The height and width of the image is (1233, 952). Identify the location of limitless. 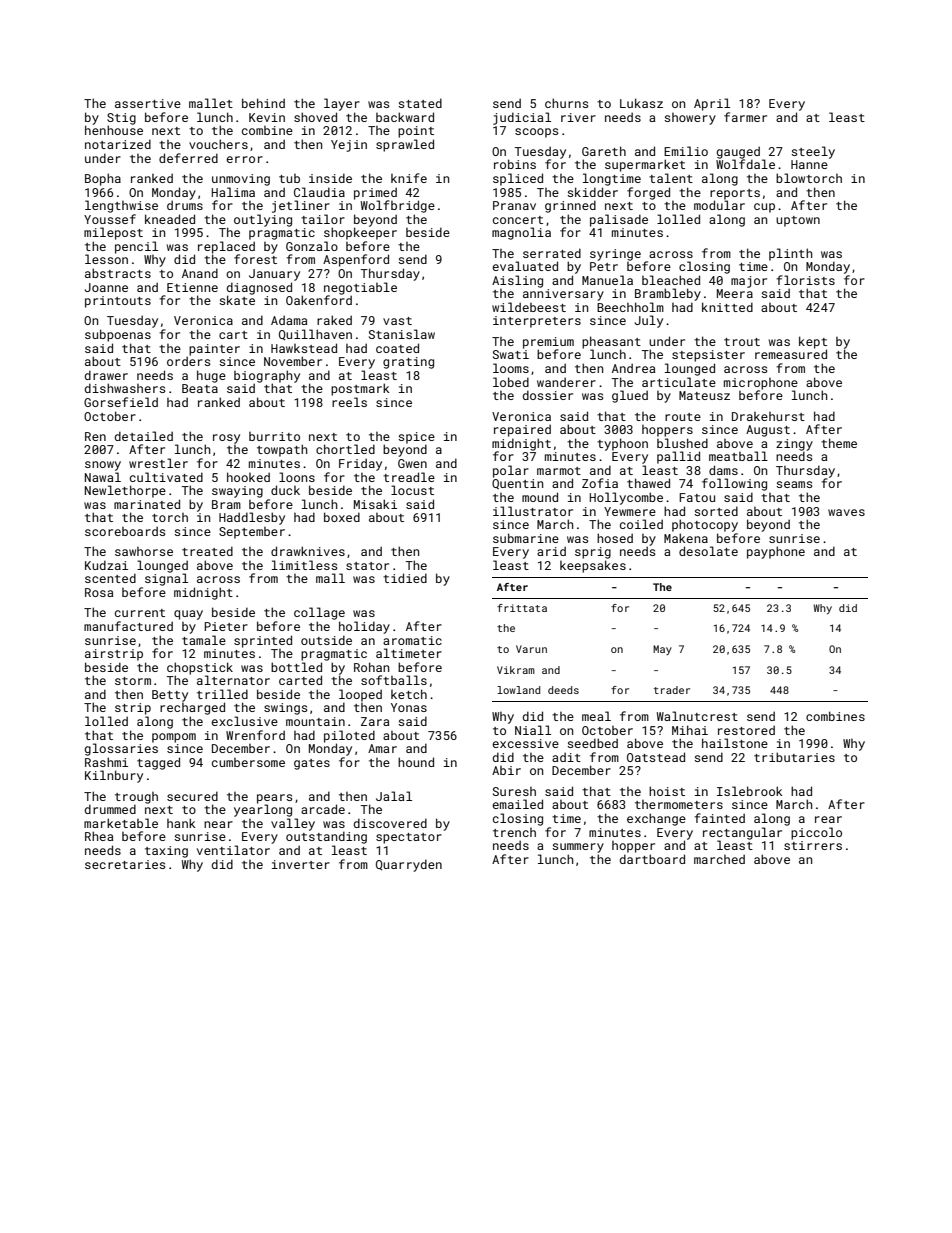
(304, 565).
